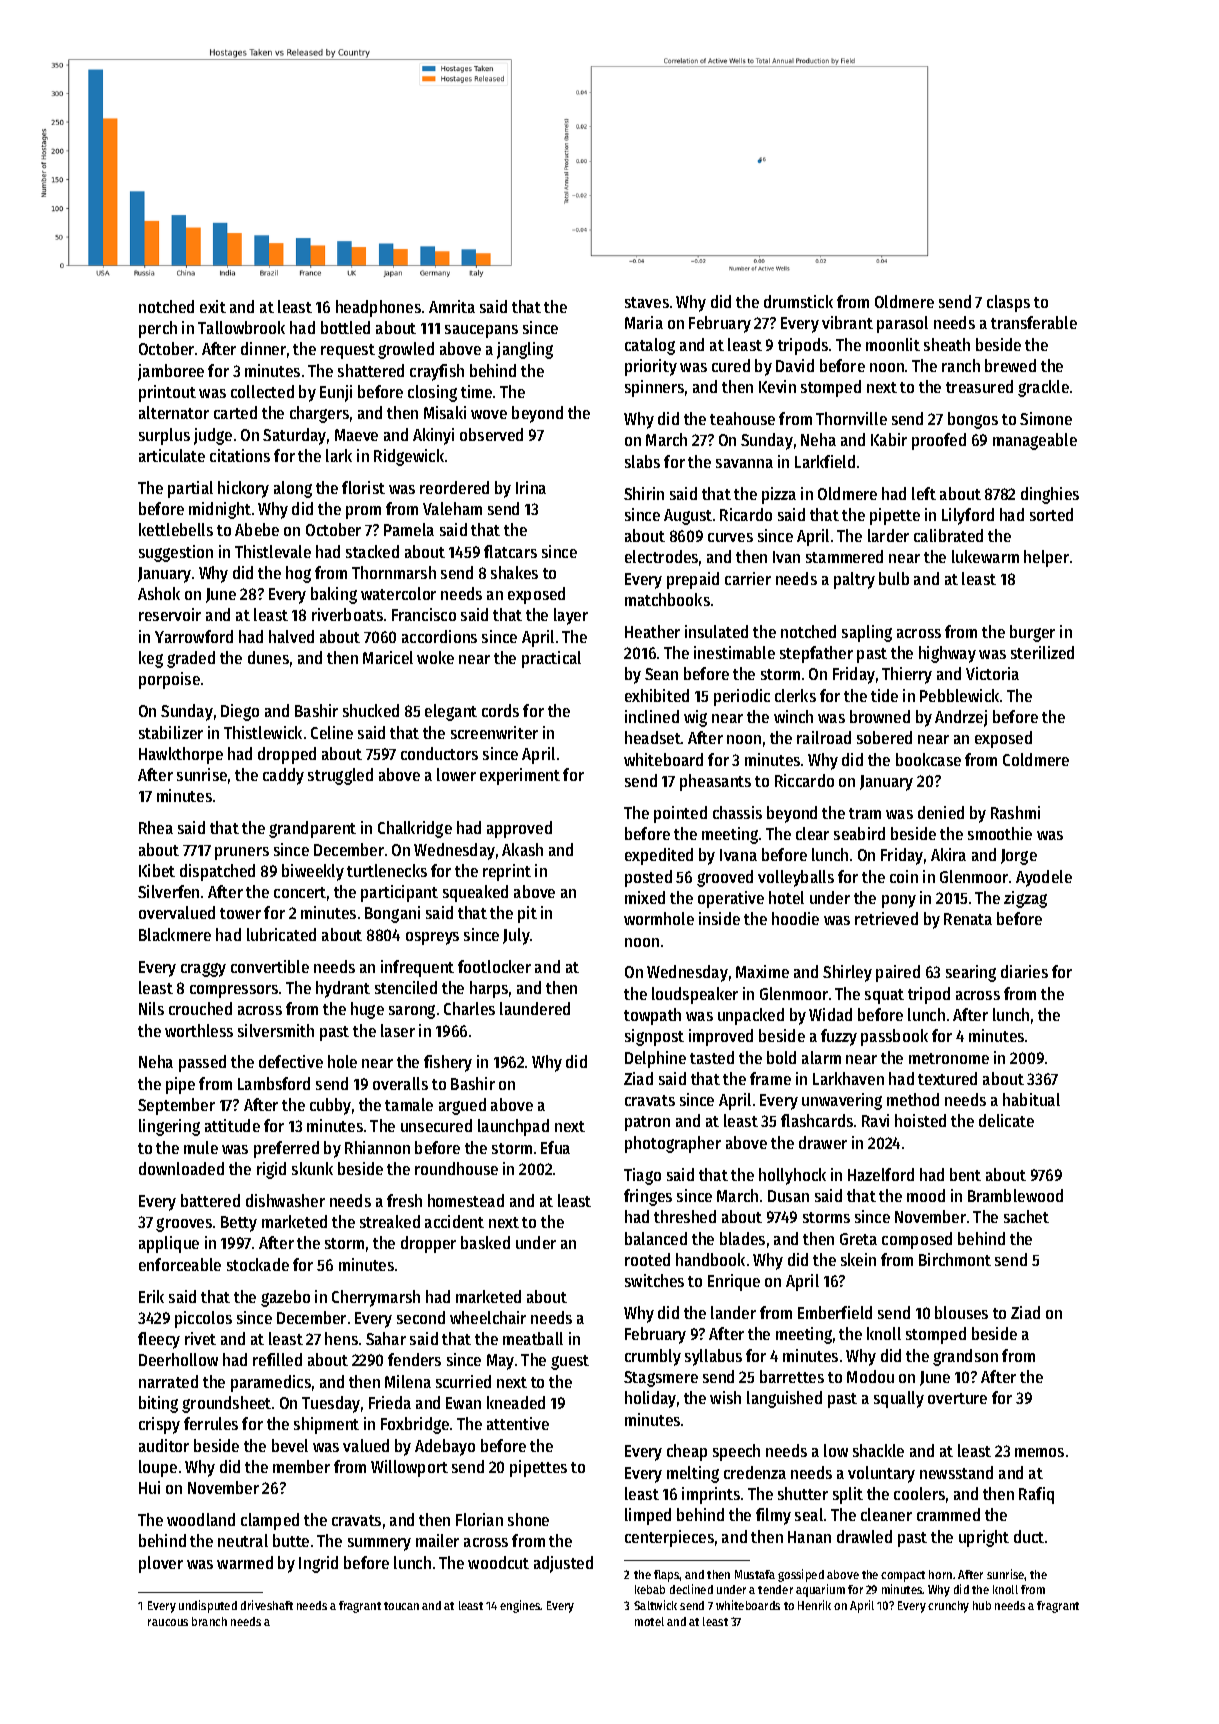  Describe the element at coordinates (168, 1622) in the document. I see `raucous` at that location.
